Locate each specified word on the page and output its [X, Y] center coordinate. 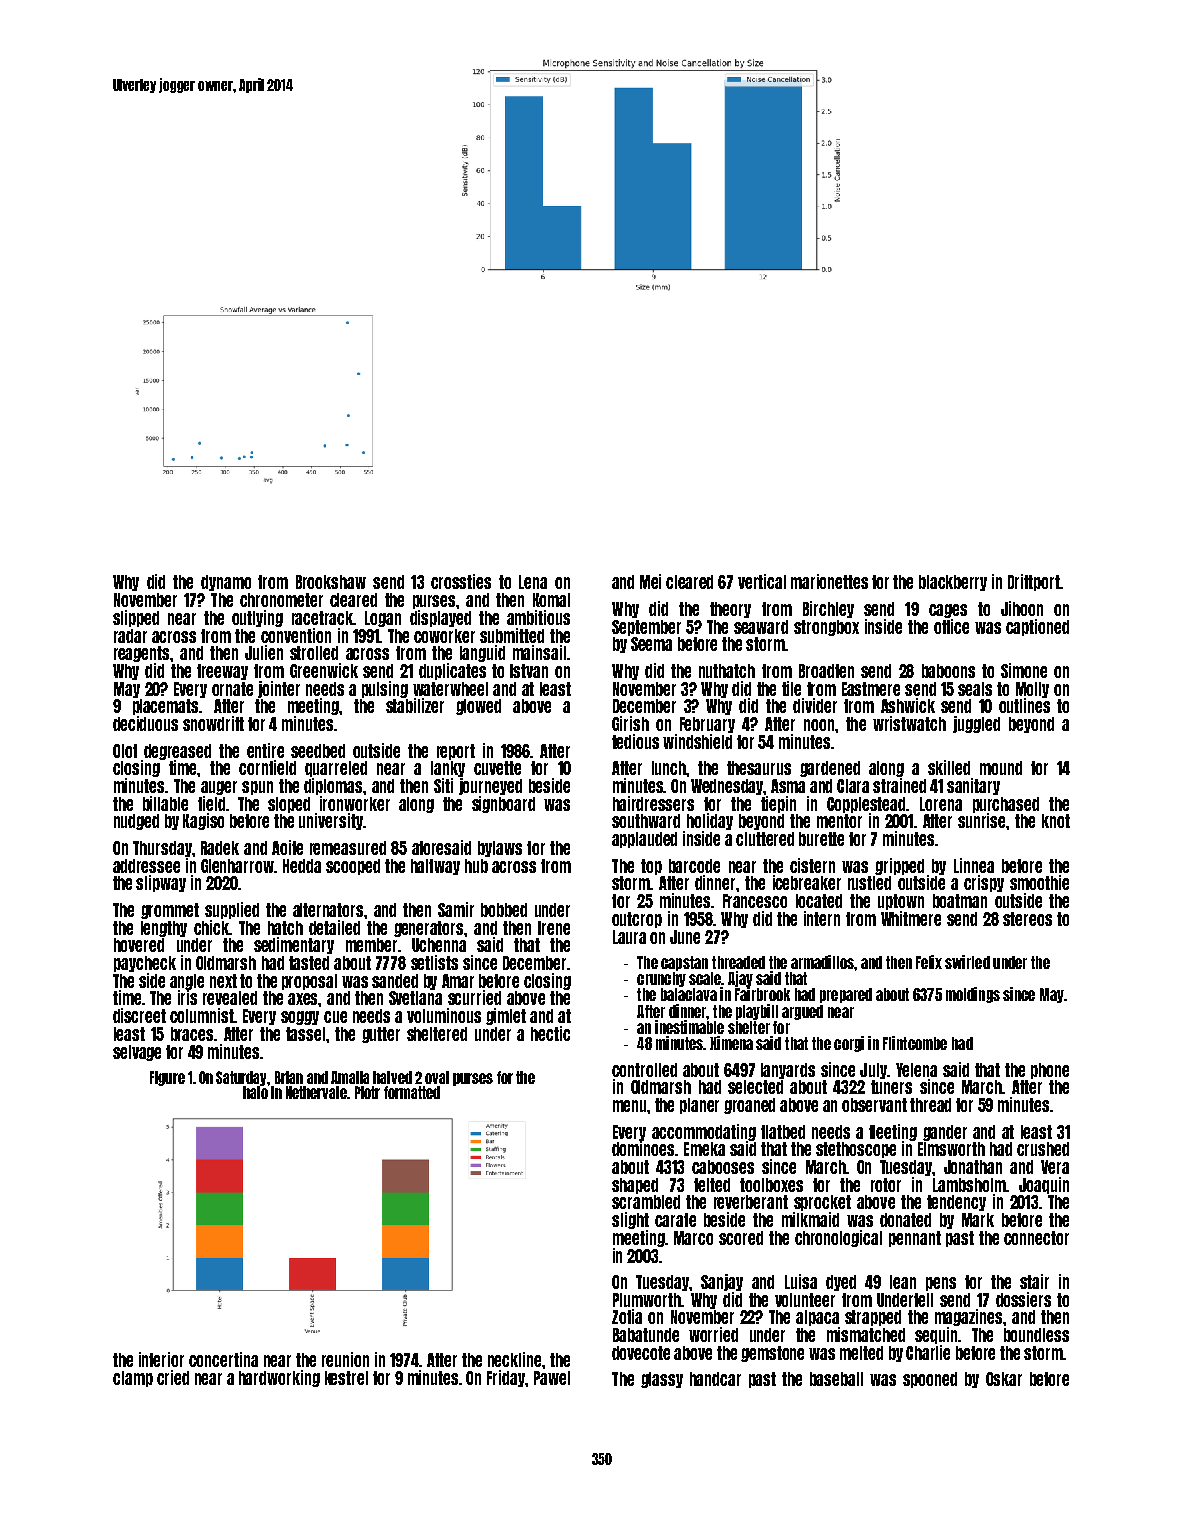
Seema [651, 644]
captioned [1037, 627]
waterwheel [450, 689]
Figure [167, 1078]
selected [755, 1087]
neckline [514, 1359]
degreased [177, 752]
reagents [141, 654]
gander [945, 1133]
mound [1001, 768]
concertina [223, 1359]
